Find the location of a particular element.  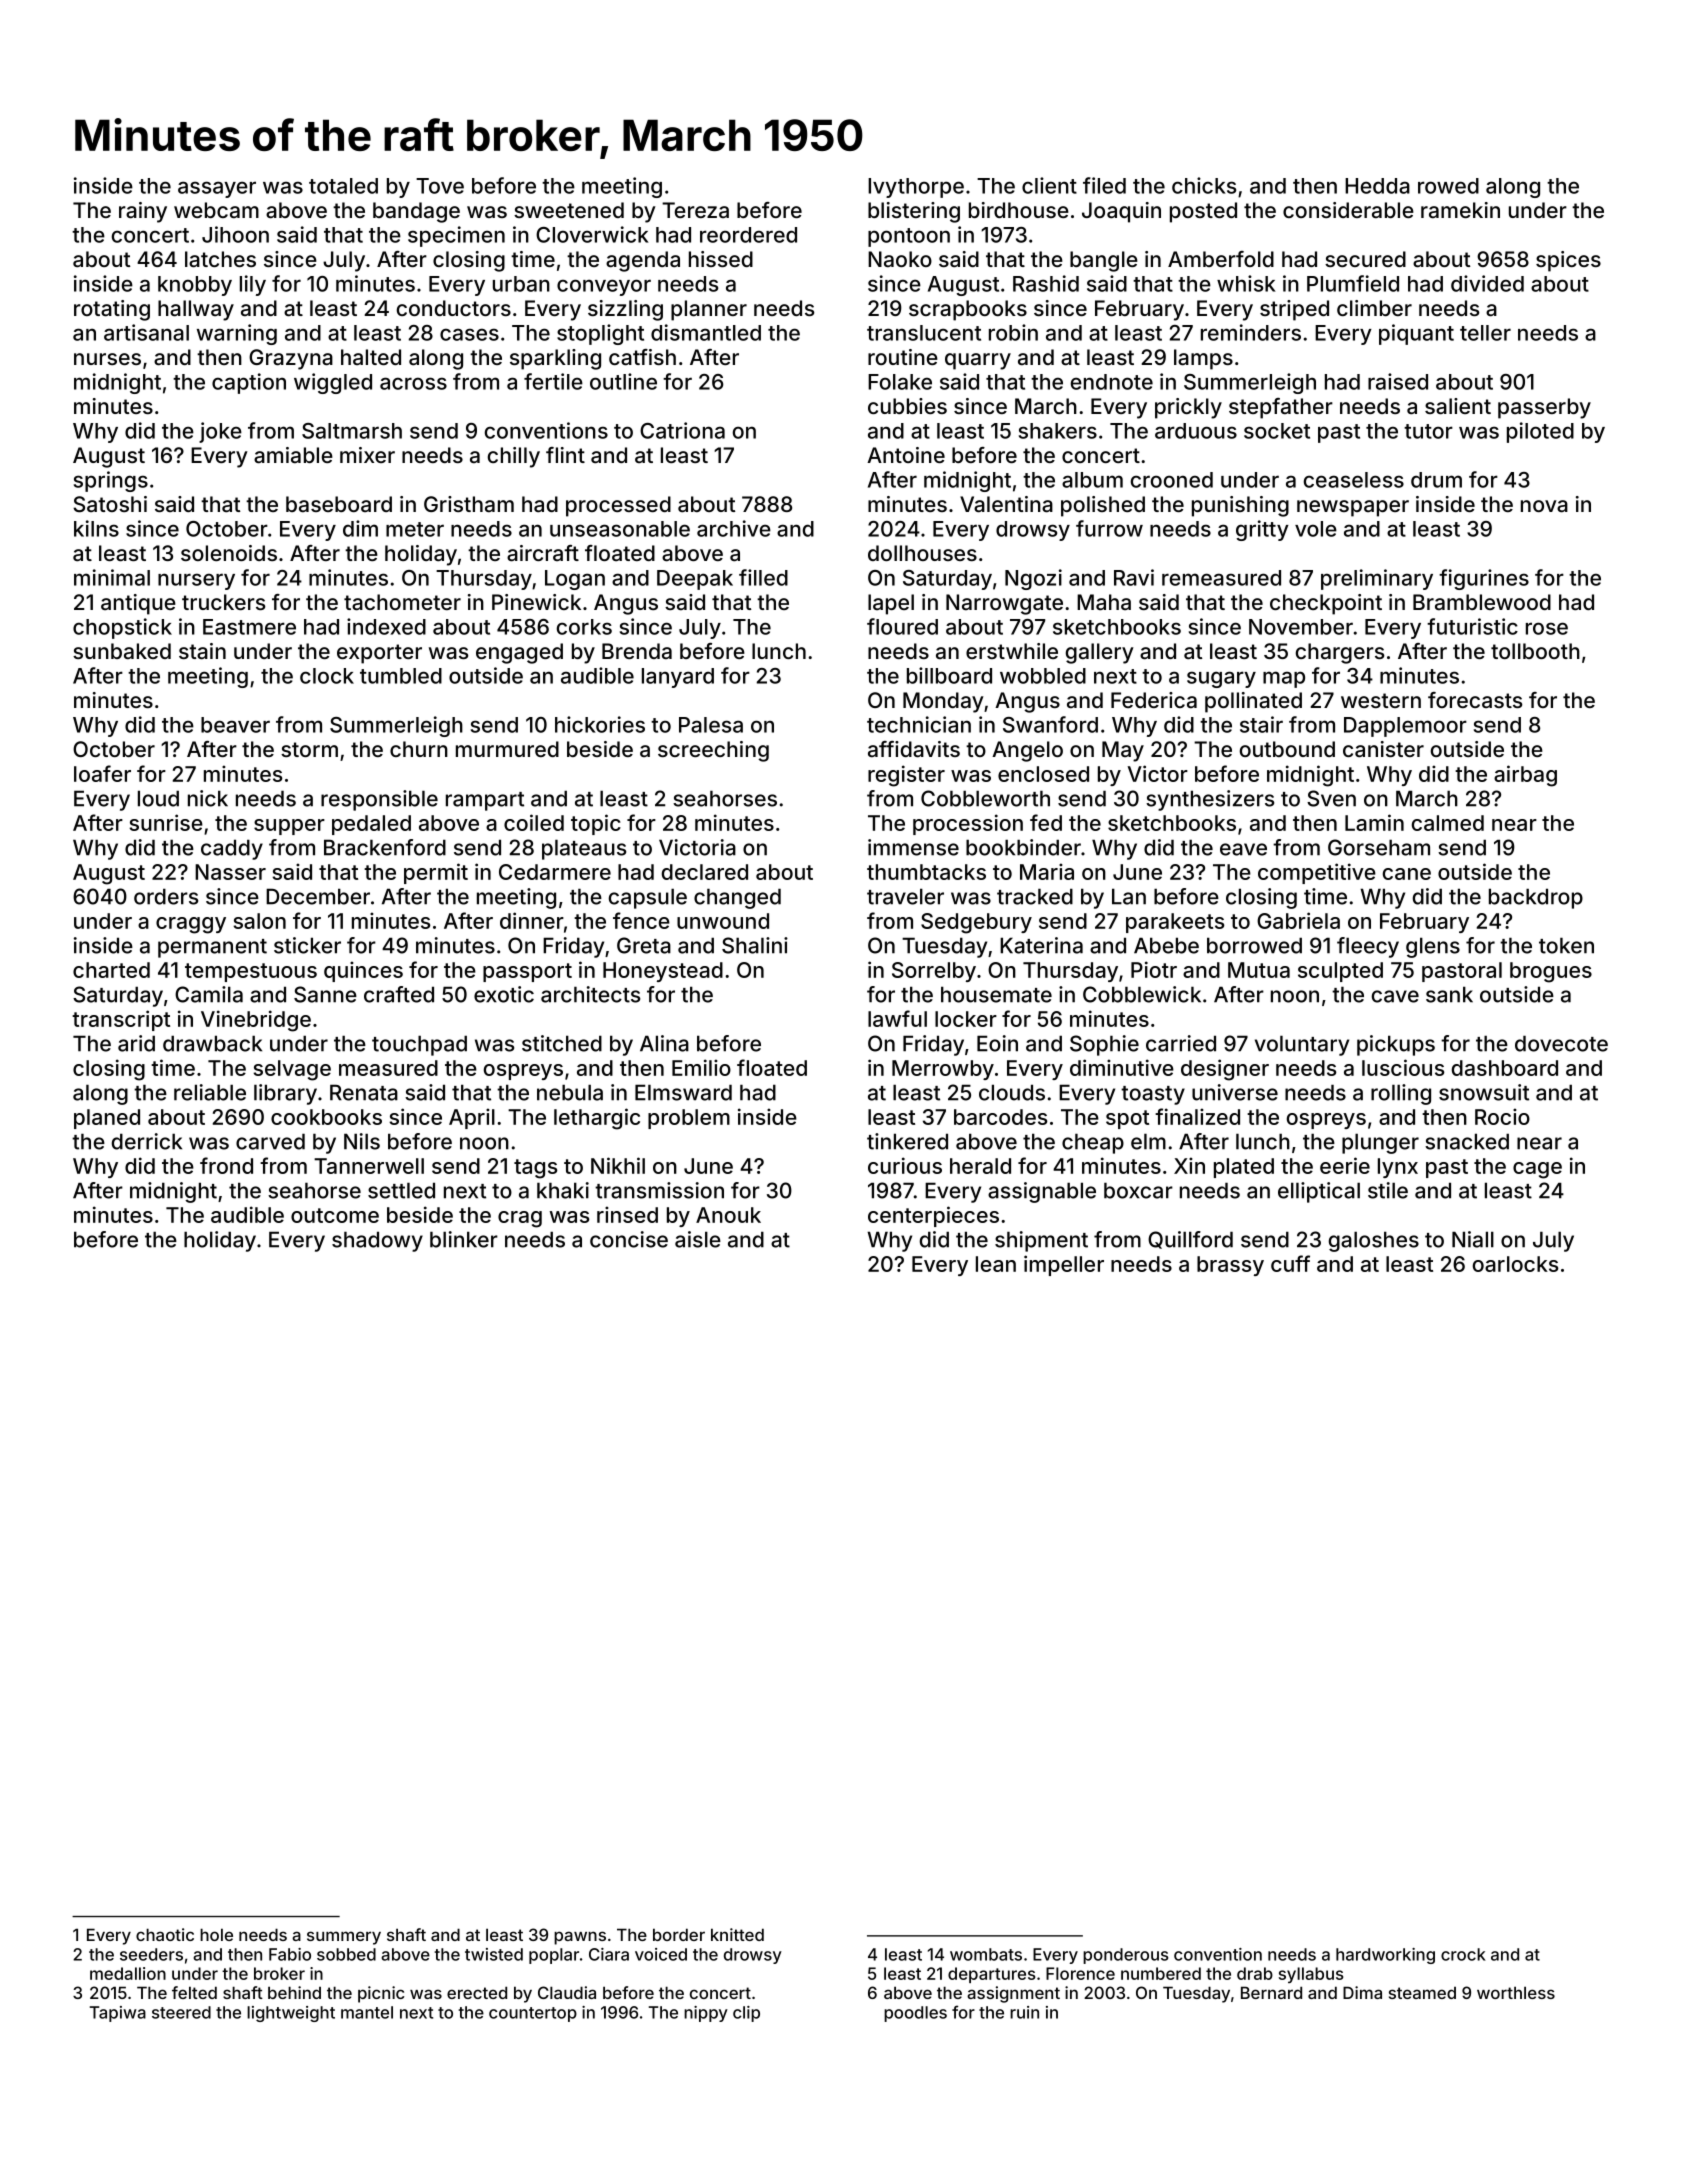

lean is located at coordinates (996, 1264).
